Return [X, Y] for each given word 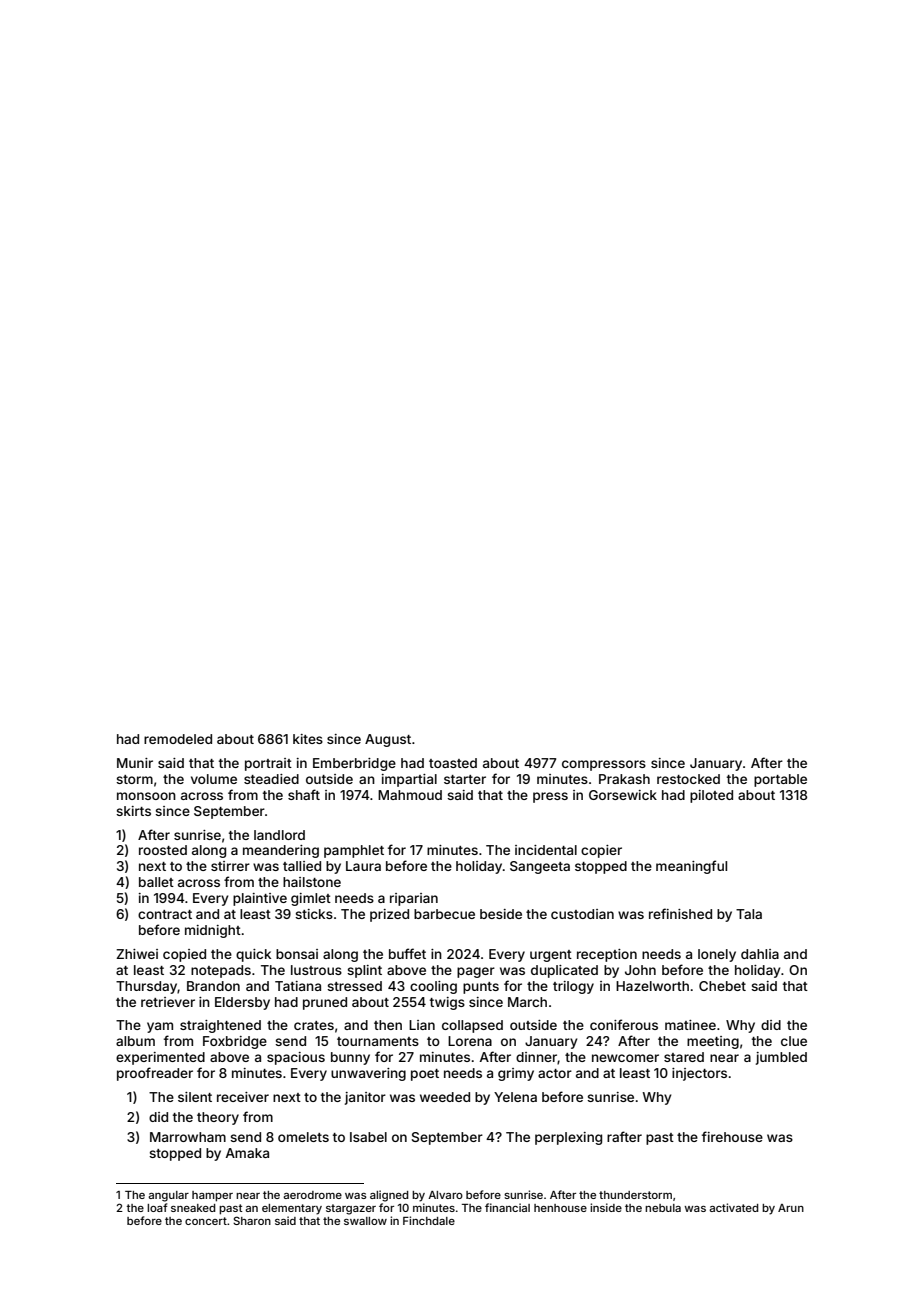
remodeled [178, 739]
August [388, 740]
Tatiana [298, 986]
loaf [157, 1207]
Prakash [624, 779]
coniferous [624, 1024]
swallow [365, 1221]
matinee [690, 1025]
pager [476, 972]
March [527, 1002]
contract [165, 914]
